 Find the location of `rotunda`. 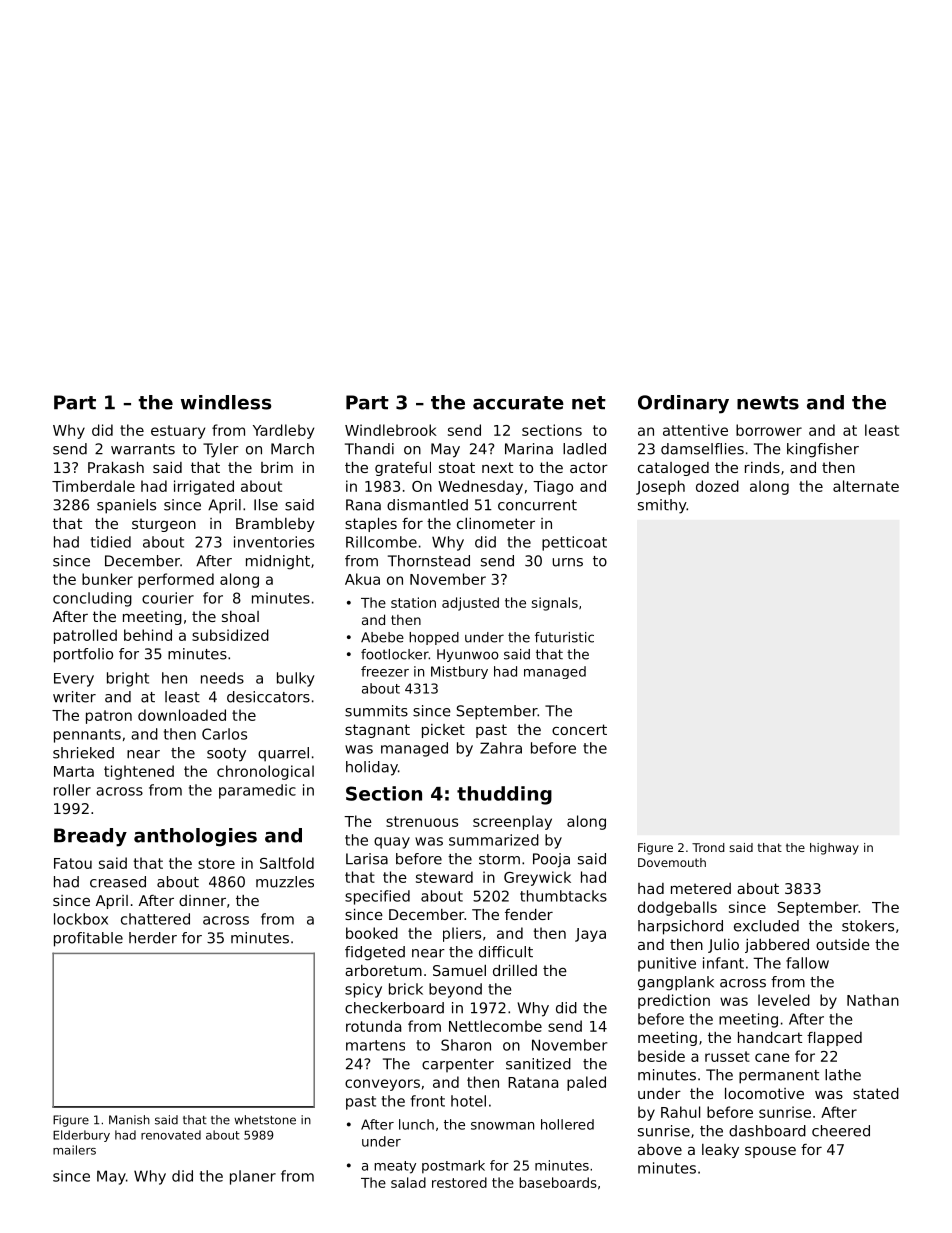

rotunda is located at coordinates (373, 1026).
